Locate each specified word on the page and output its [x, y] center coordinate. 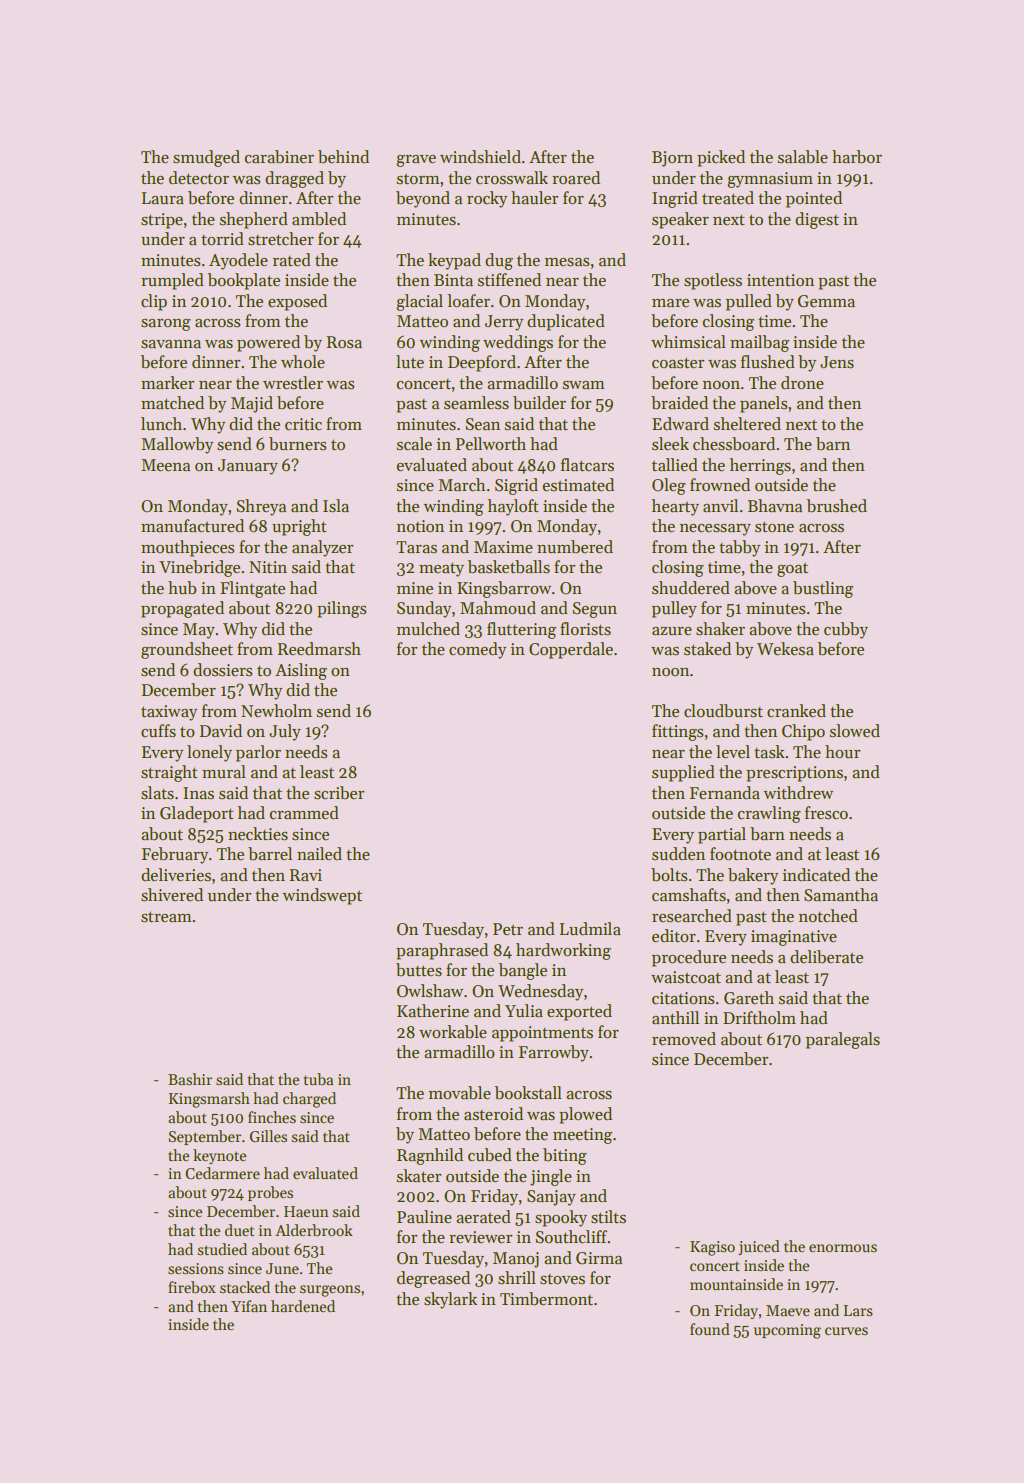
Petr [508, 929]
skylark [450, 1300]
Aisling [301, 671]
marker [167, 383]
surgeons [330, 1291]
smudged [206, 158]
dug [499, 261]
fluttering [521, 630]
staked [707, 649]
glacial [419, 302]
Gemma [826, 301]
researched [692, 916]
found [710, 1329]
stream [166, 917]
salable [803, 157]
